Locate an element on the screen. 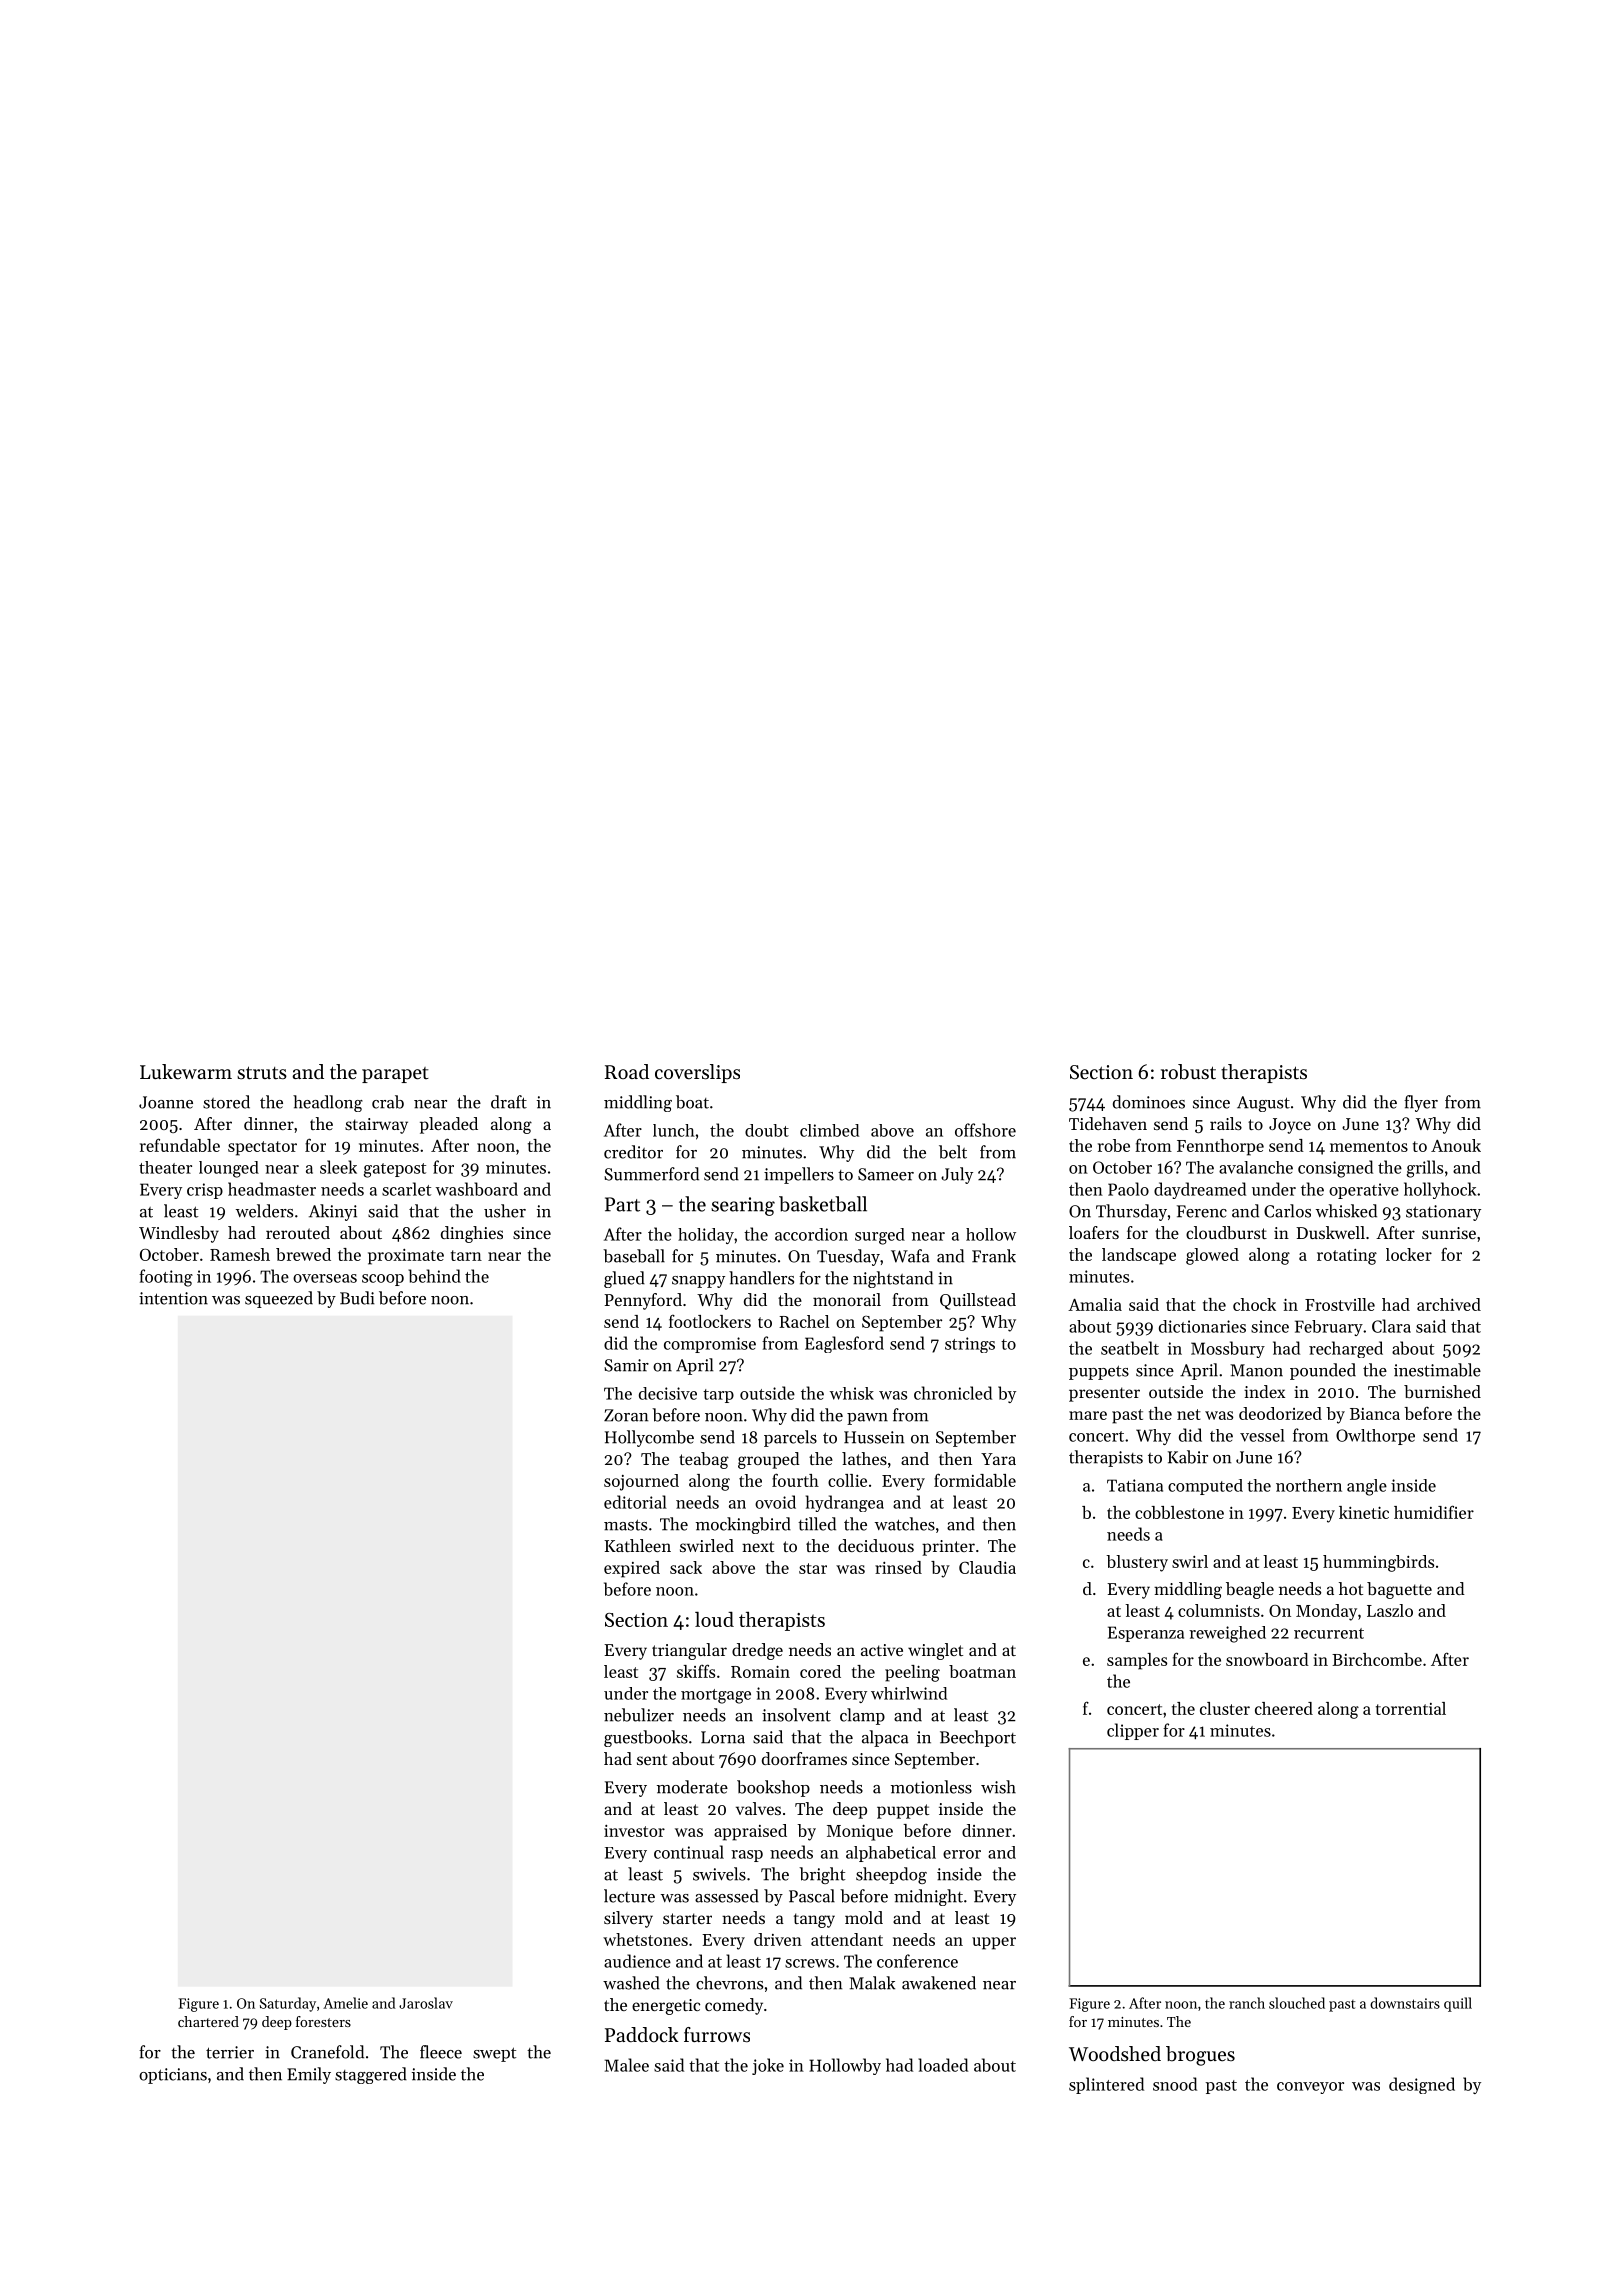  Tuesday is located at coordinates (848, 1257).
